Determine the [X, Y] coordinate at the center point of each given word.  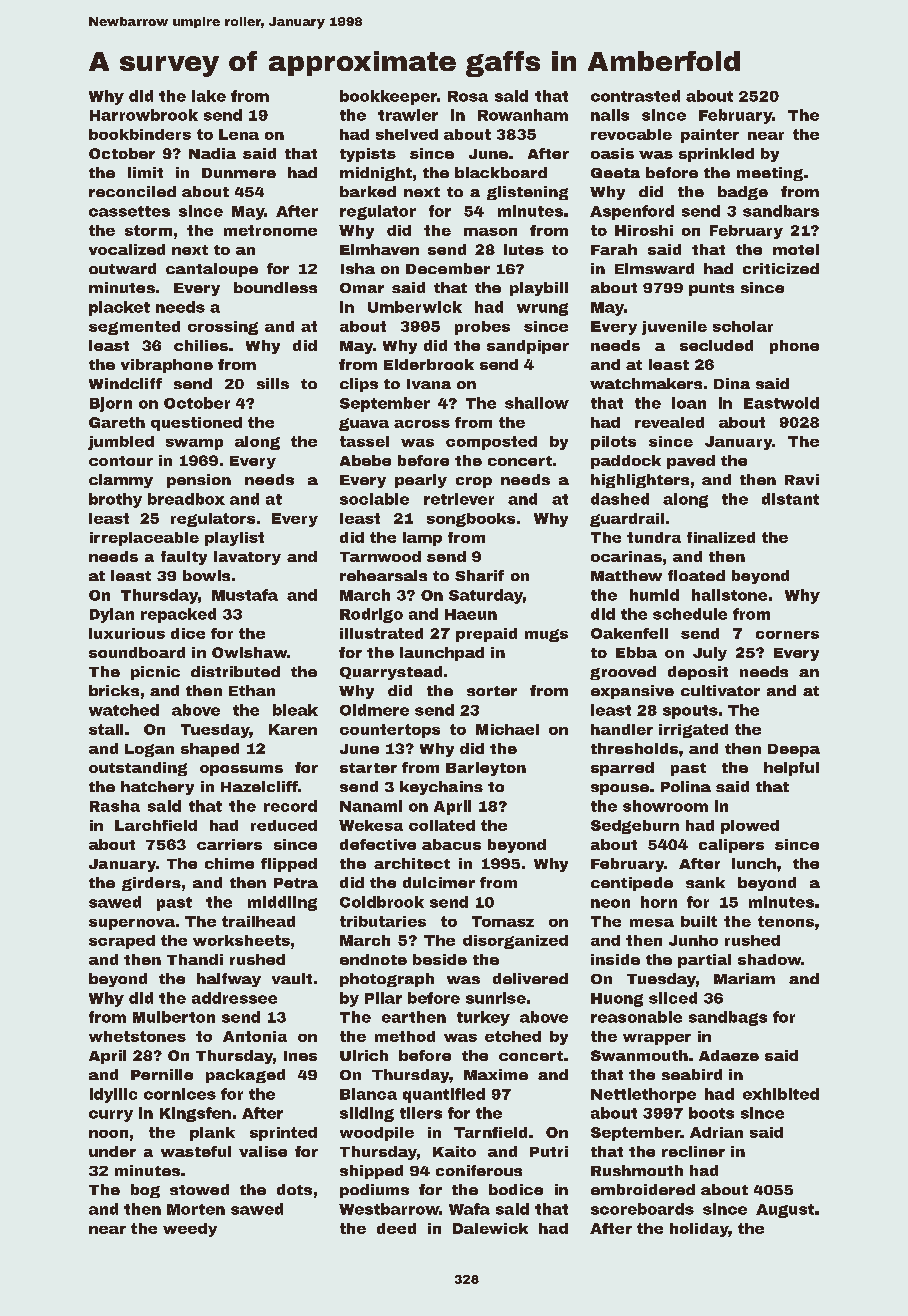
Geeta [615, 173]
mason [490, 232]
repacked [178, 615]
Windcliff [125, 383]
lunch [754, 863]
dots [294, 1189]
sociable [374, 499]
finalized [721, 537]
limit [145, 172]
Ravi [802, 479]
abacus [451, 844]
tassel [364, 441]
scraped [122, 942]
